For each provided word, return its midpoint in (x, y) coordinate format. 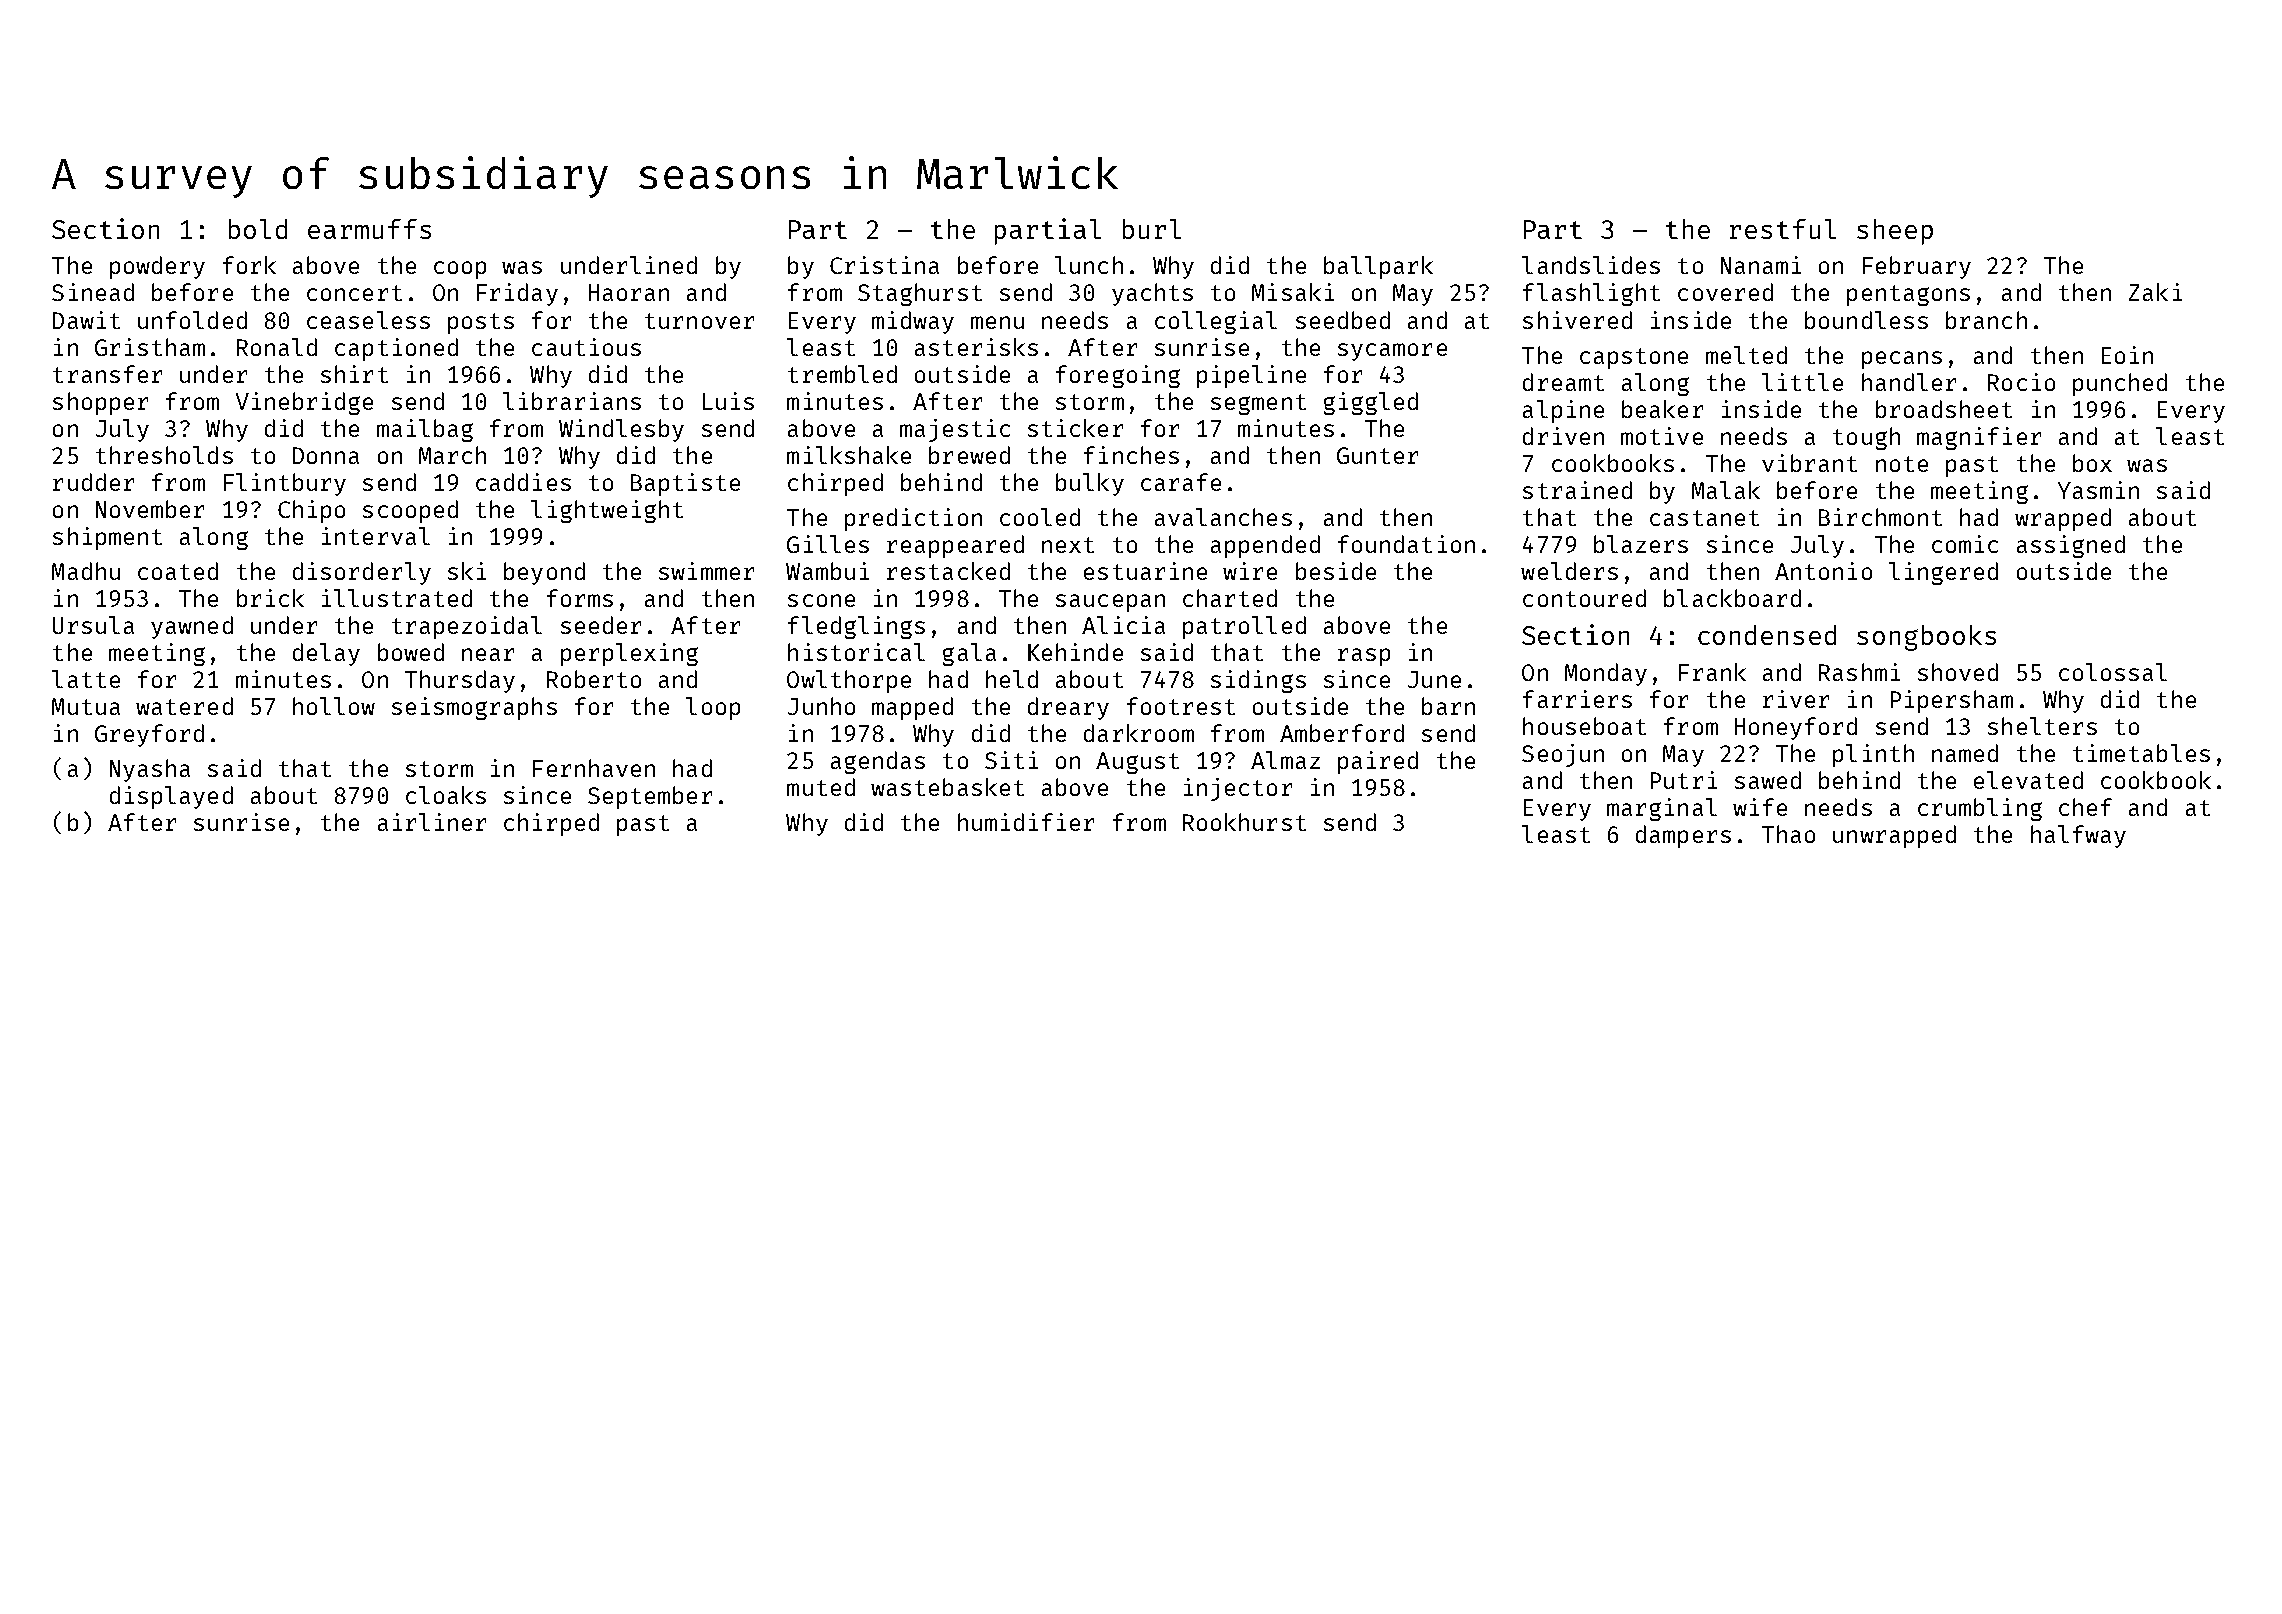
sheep (1895, 232)
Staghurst (920, 294)
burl (1152, 229)
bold (258, 229)
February (1917, 267)
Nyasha (150, 770)
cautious (586, 347)
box (2092, 463)
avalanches (1223, 517)
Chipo (311, 511)
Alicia (1123, 625)
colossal (2113, 672)
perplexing (629, 654)
